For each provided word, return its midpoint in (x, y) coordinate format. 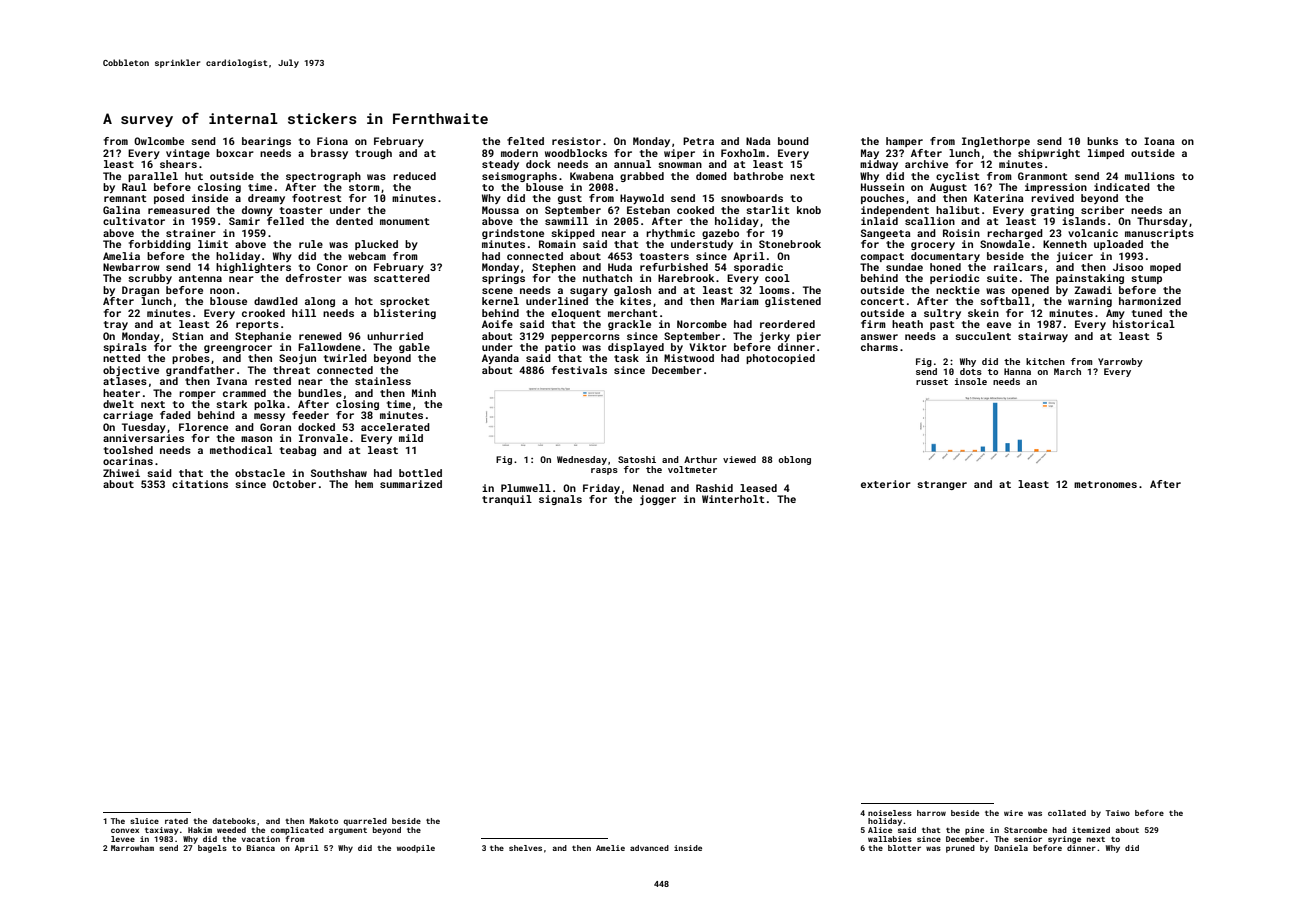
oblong (794, 460)
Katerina (999, 198)
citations (200, 484)
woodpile (416, 849)
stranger (942, 485)
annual (632, 164)
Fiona (332, 141)
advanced (649, 848)
